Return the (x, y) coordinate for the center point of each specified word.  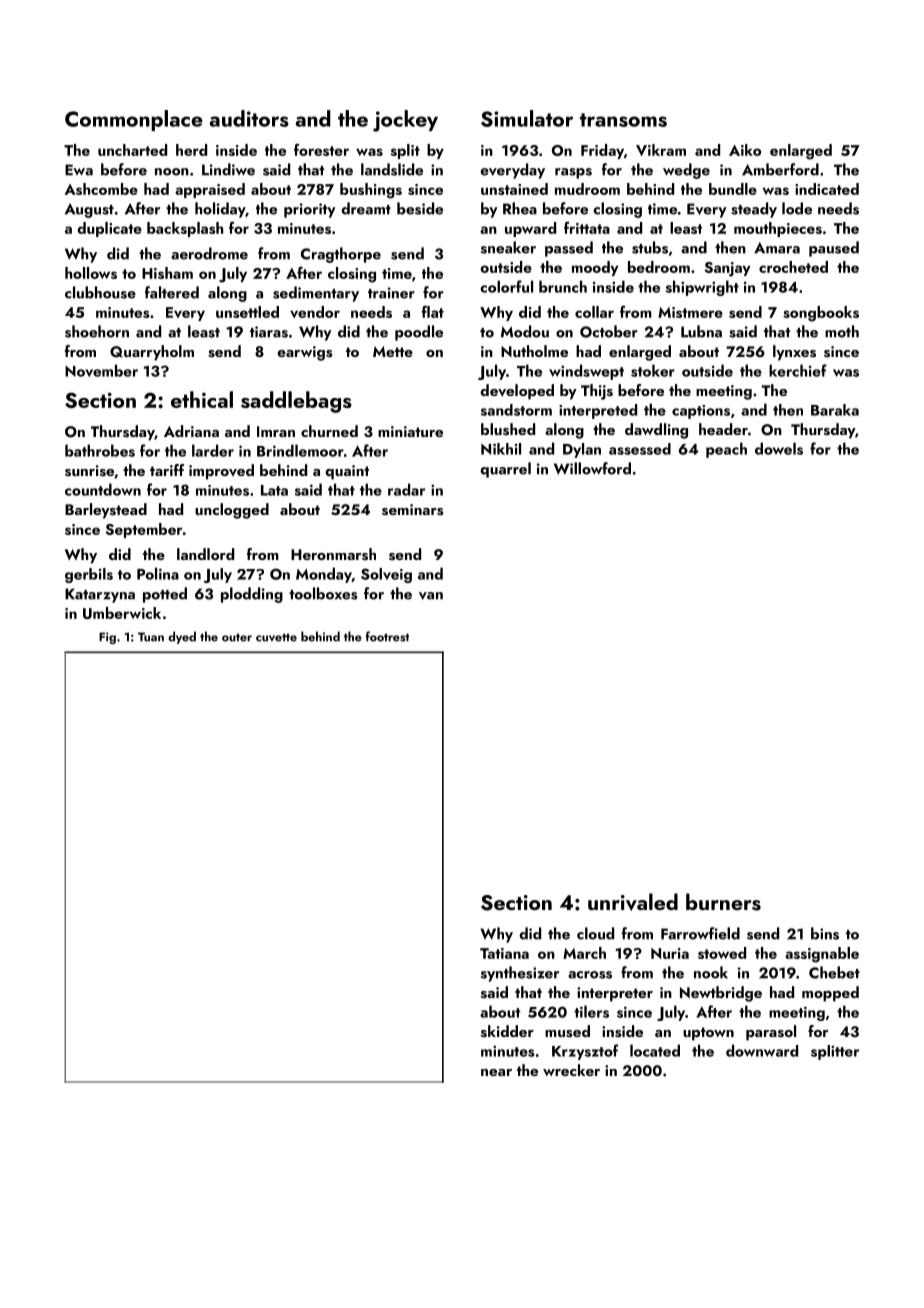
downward (762, 1050)
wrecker (571, 1070)
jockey (405, 121)
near (496, 1072)
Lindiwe (228, 169)
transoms (623, 120)
